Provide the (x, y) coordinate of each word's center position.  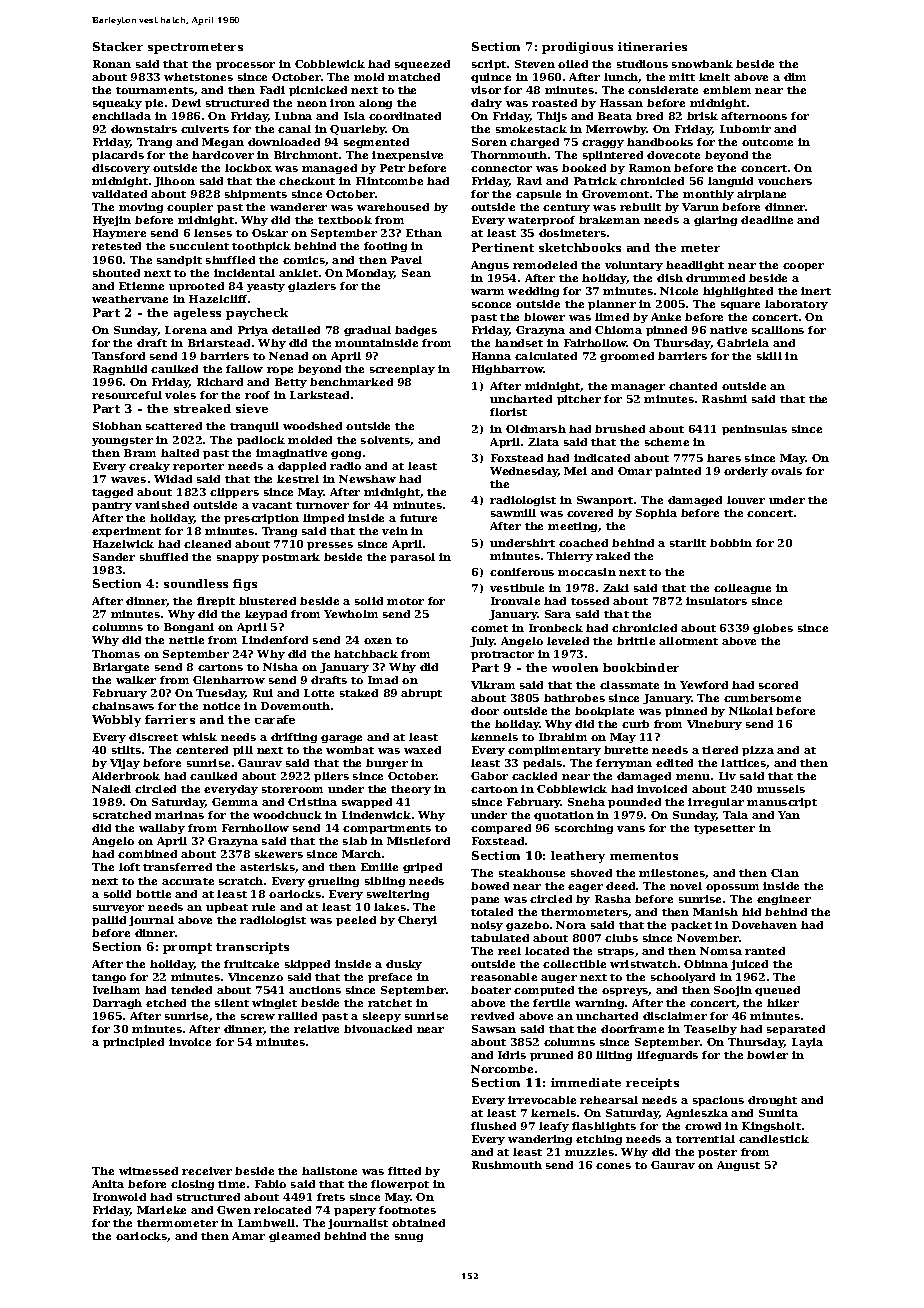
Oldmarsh (536, 429)
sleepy (382, 1017)
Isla (354, 116)
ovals (786, 471)
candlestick (774, 1139)
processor (245, 66)
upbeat (227, 908)
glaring (715, 221)
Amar (248, 1236)
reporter (198, 467)
